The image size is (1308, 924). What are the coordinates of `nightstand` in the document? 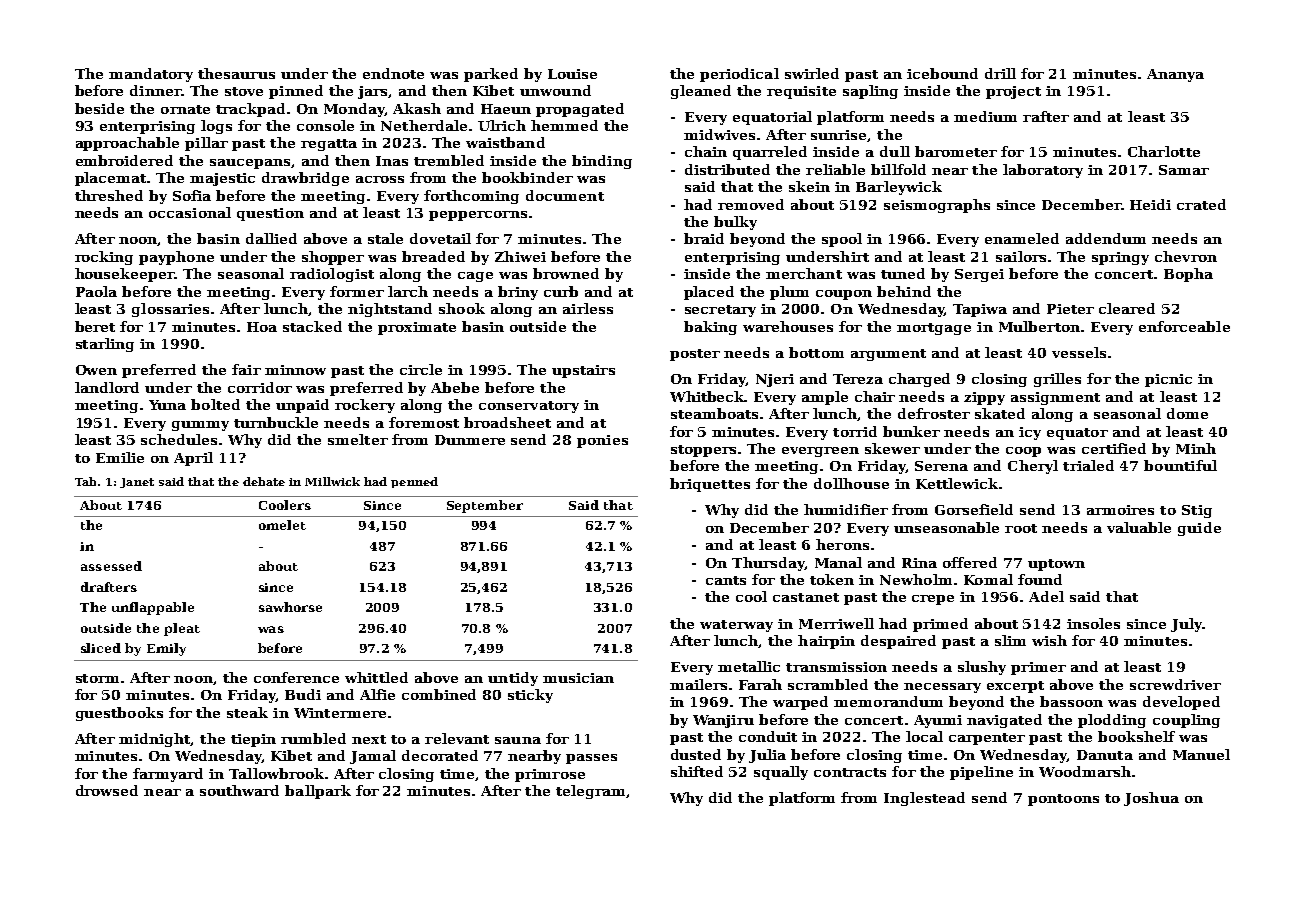 It's located at (390, 310).
